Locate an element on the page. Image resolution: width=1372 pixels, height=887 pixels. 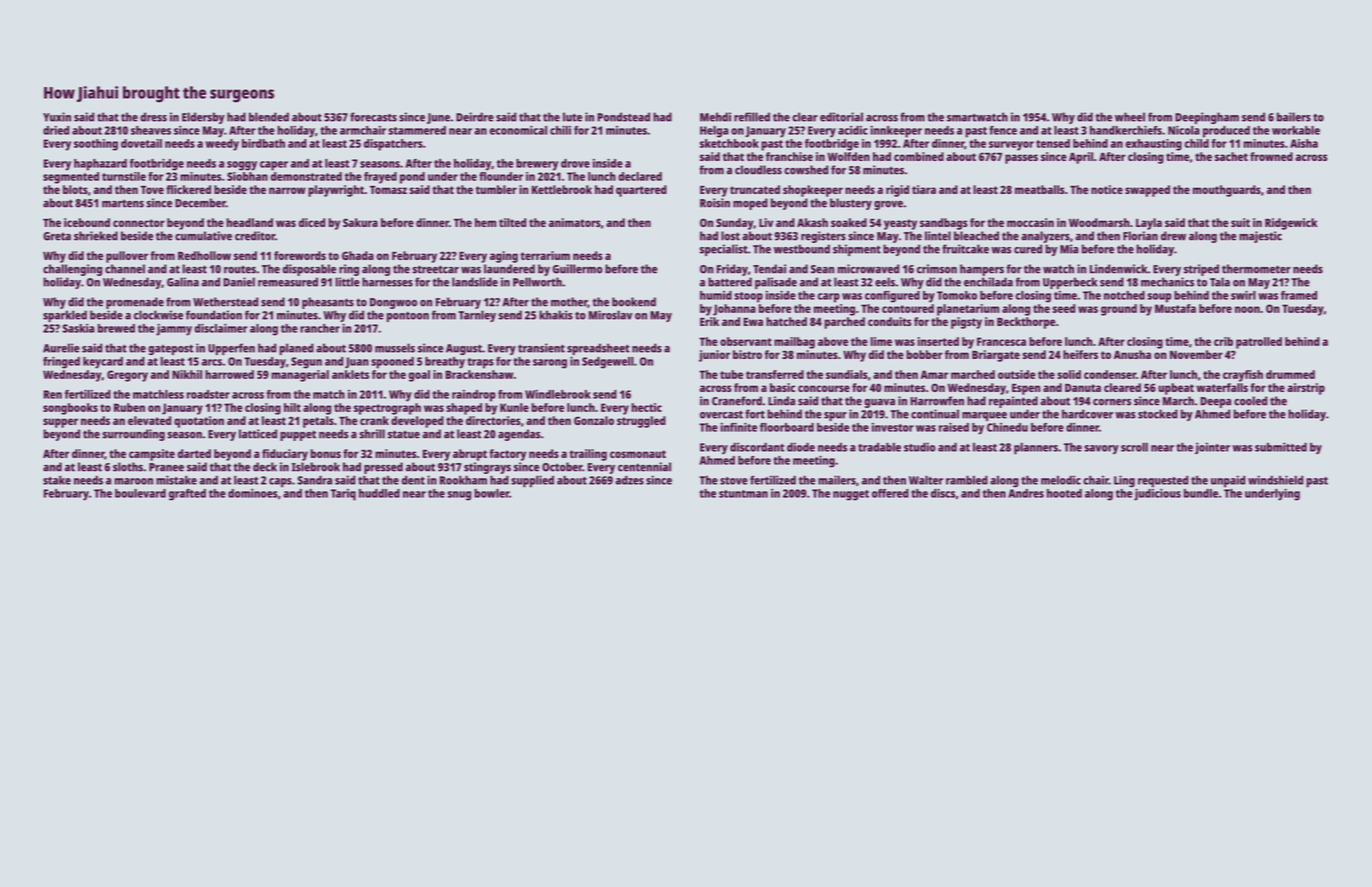
campsite is located at coordinates (152, 455).
